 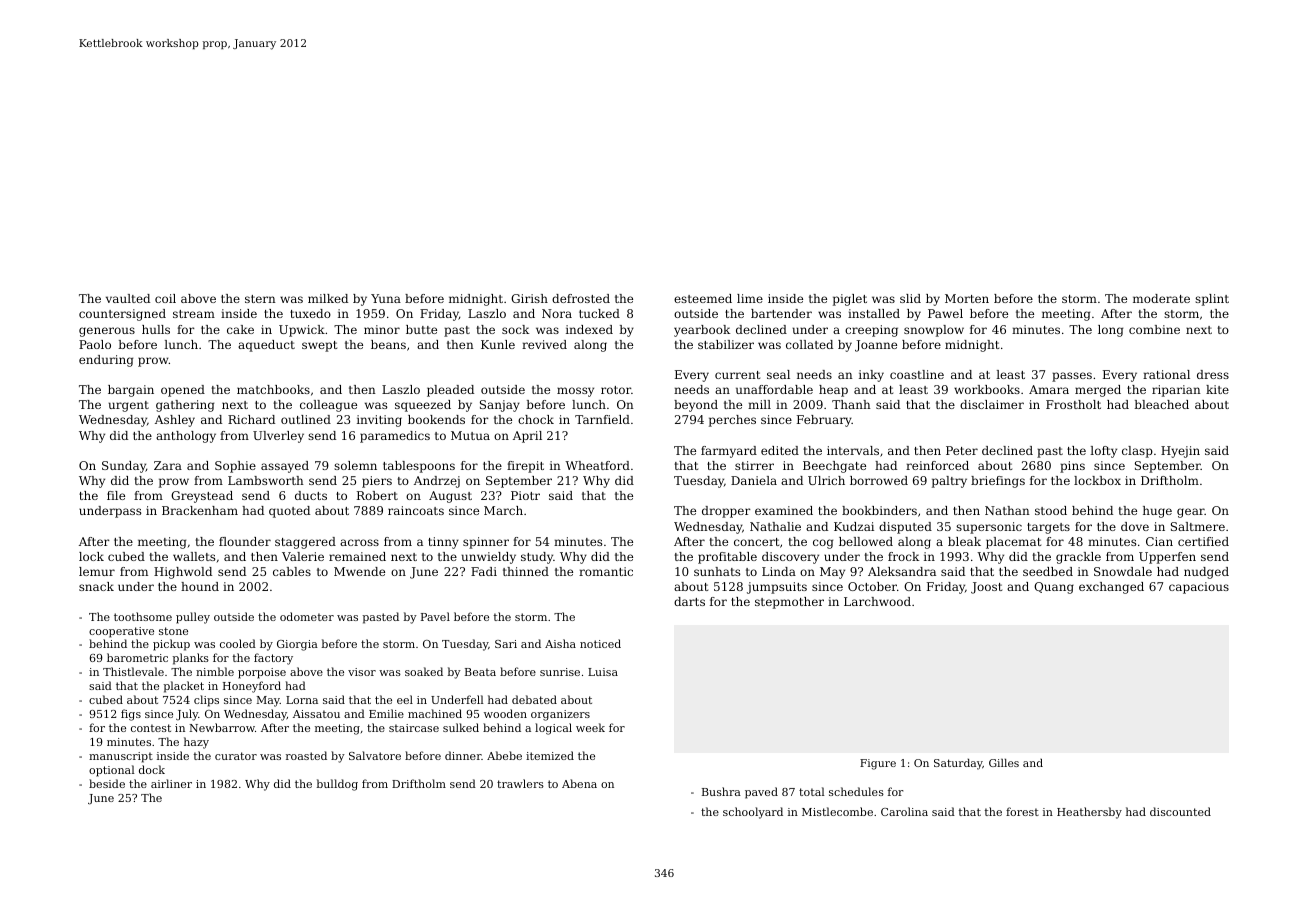 What do you see at coordinates (1180, 452) in the screenshot?
I see `Hyejin` at bounding box center [1180, 452].
